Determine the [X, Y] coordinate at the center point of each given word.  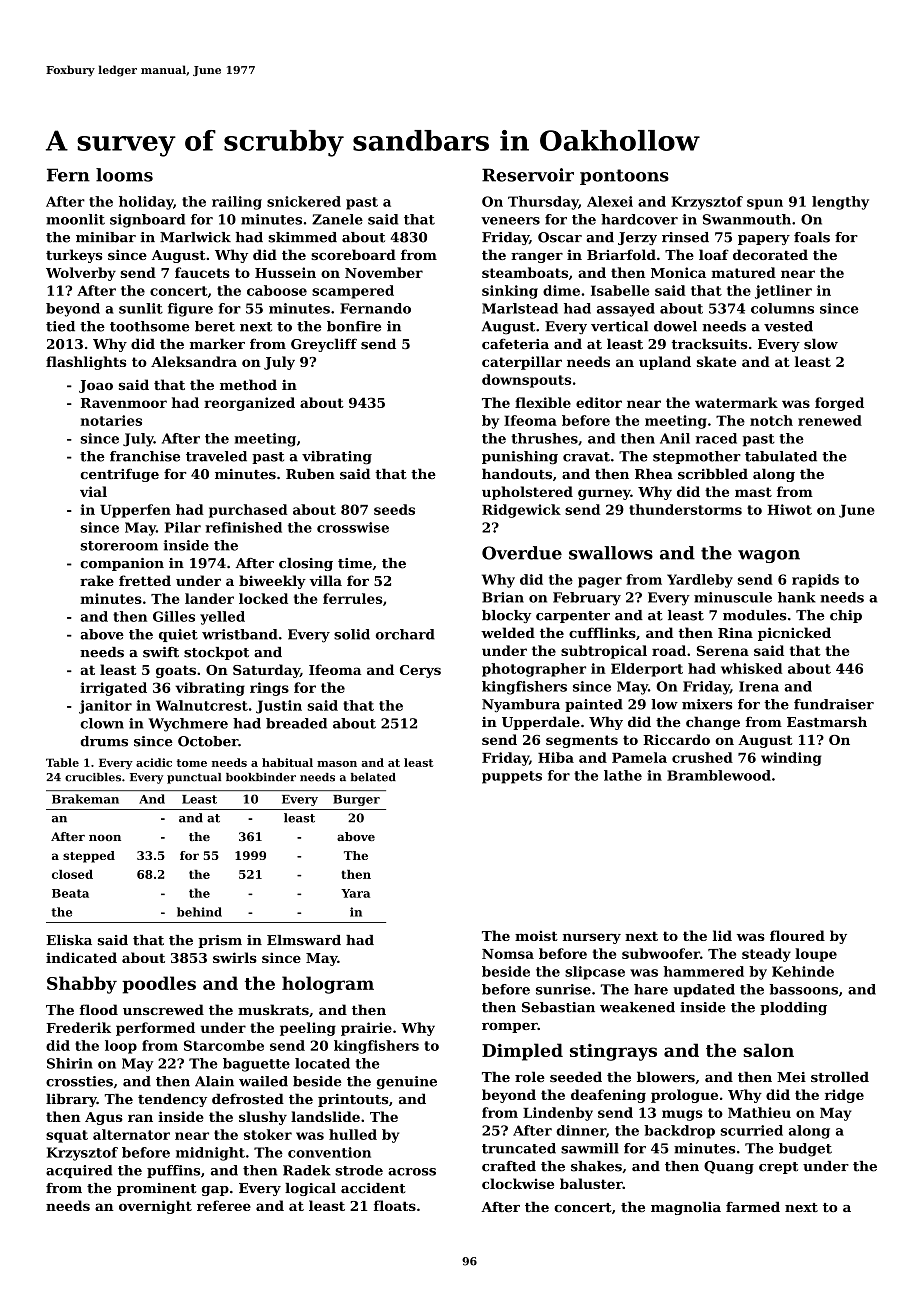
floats [395, 1205]
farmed [753, 1206]
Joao [96, 386]
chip [846, 616]
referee [224, 1205]
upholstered [527, 493]
